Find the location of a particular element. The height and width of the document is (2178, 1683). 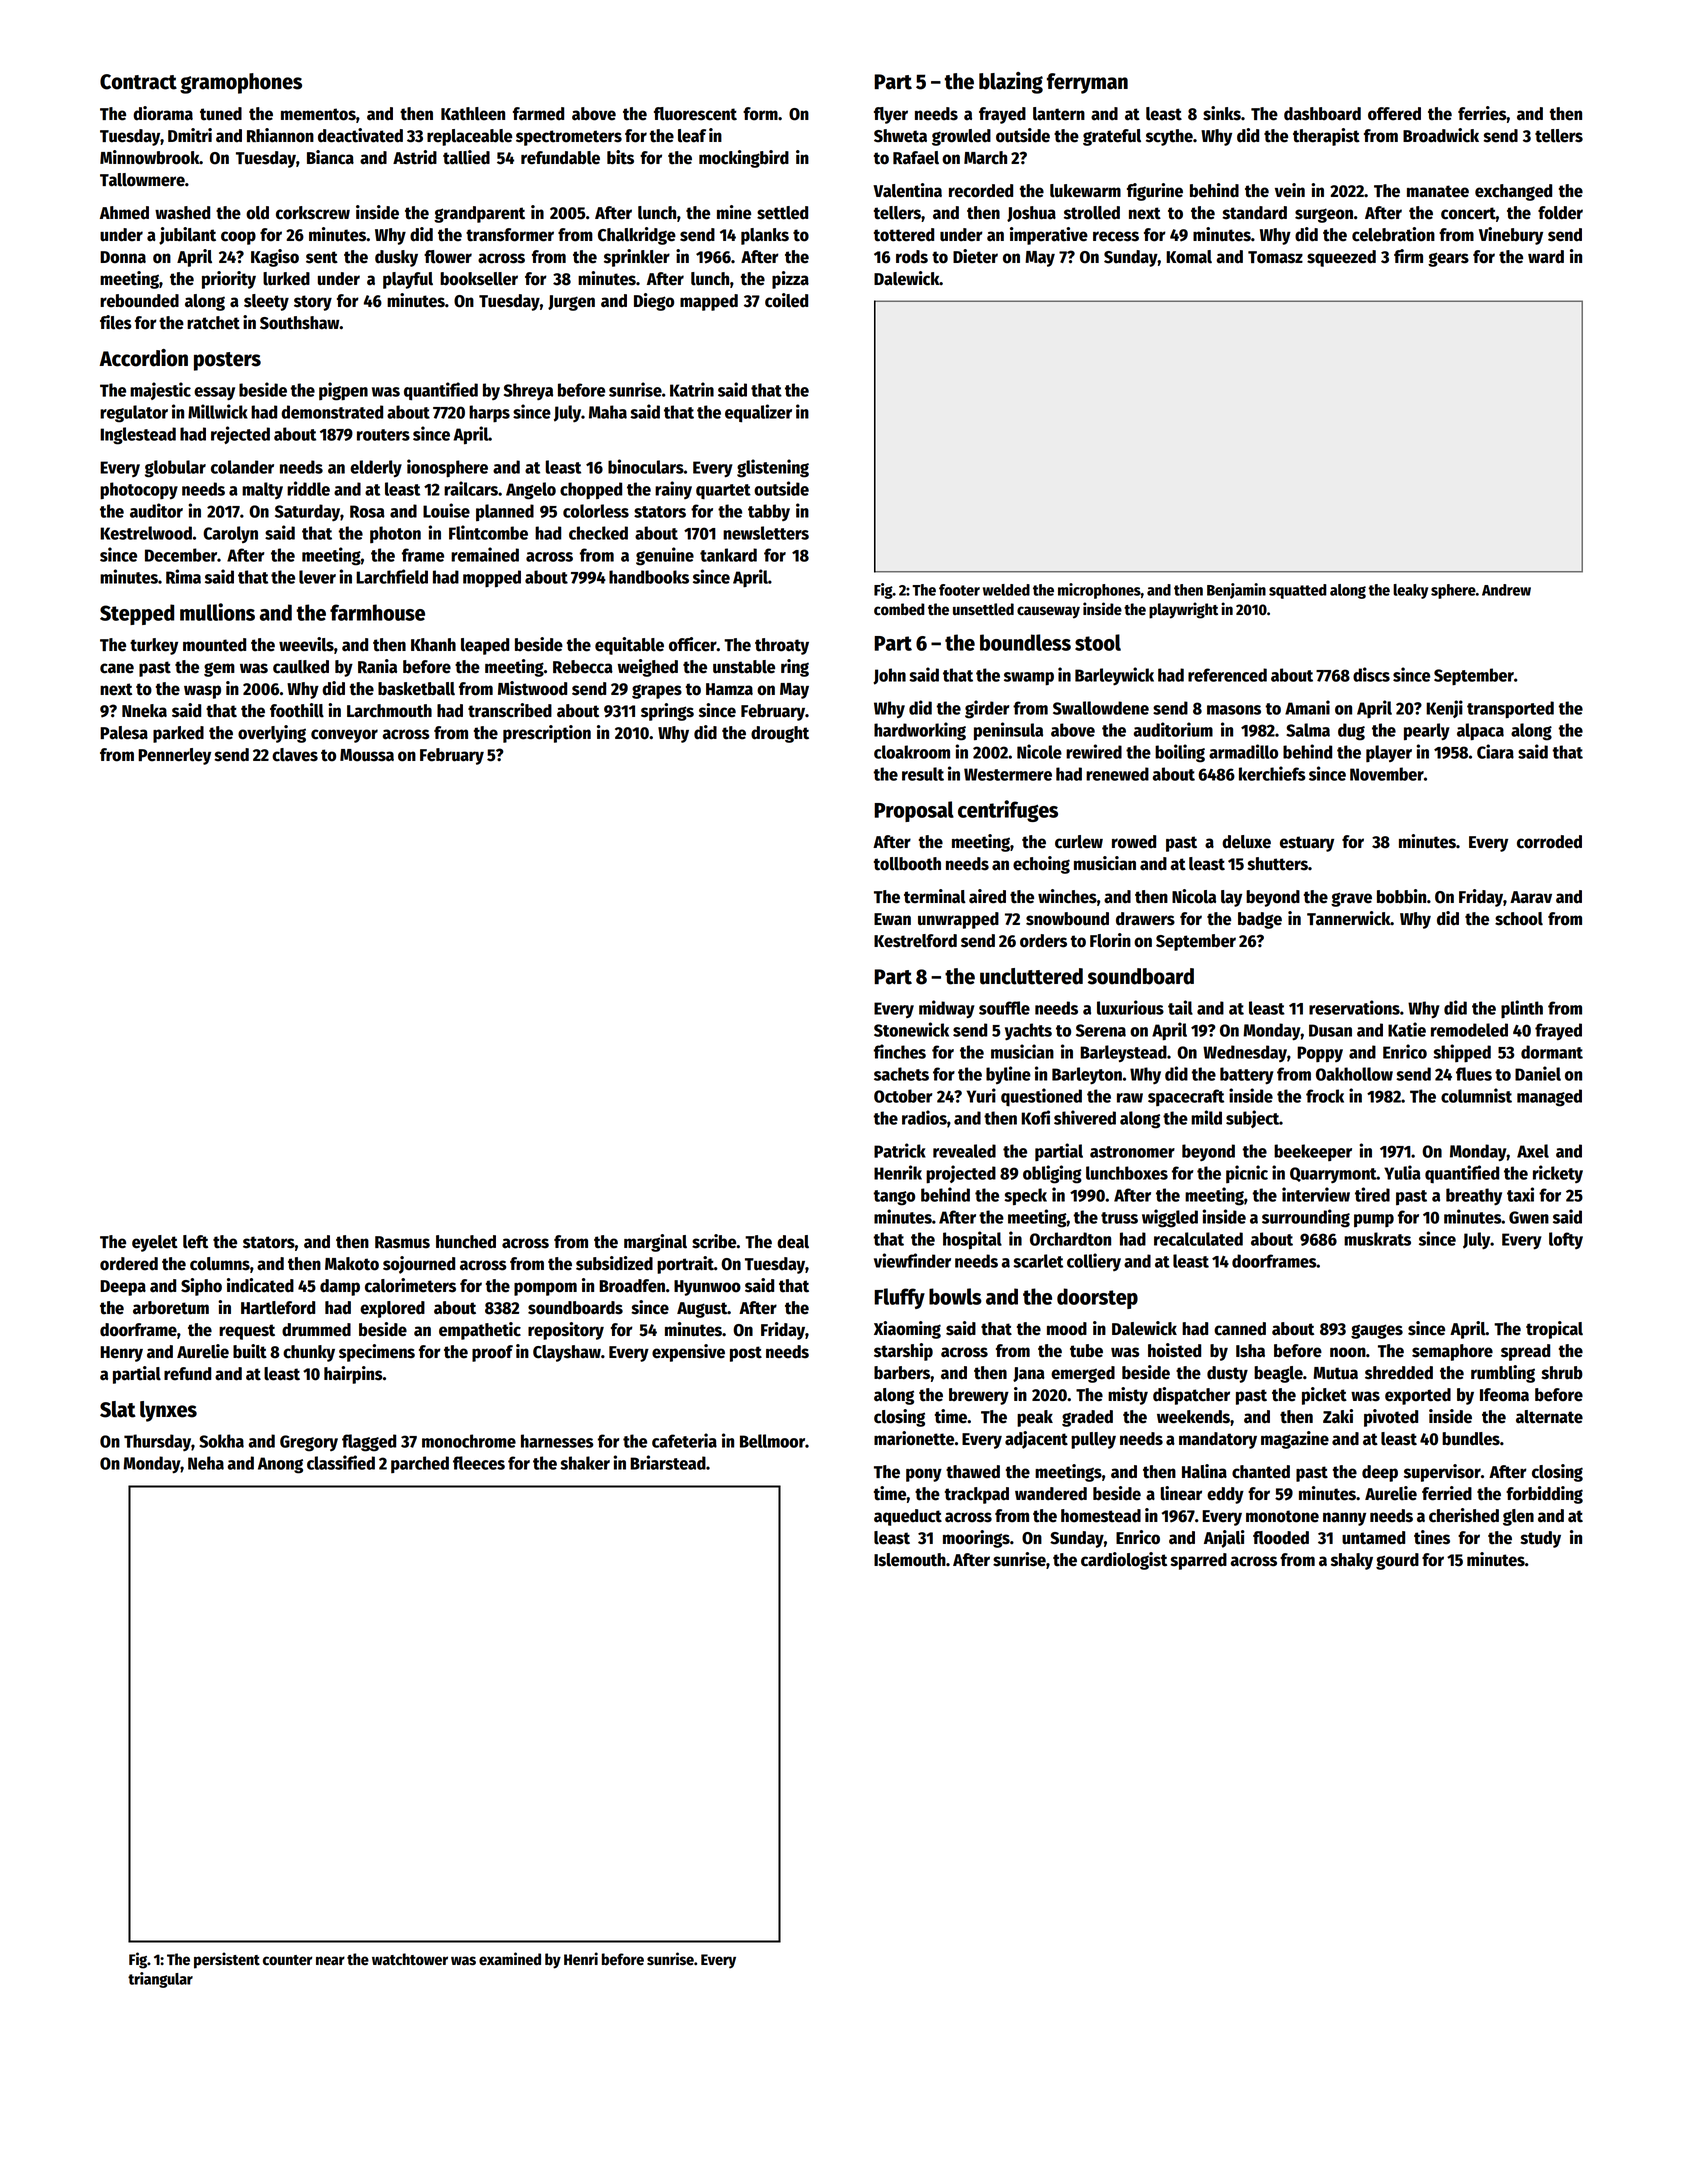

ferries is located at coordinates (1482, 113).
